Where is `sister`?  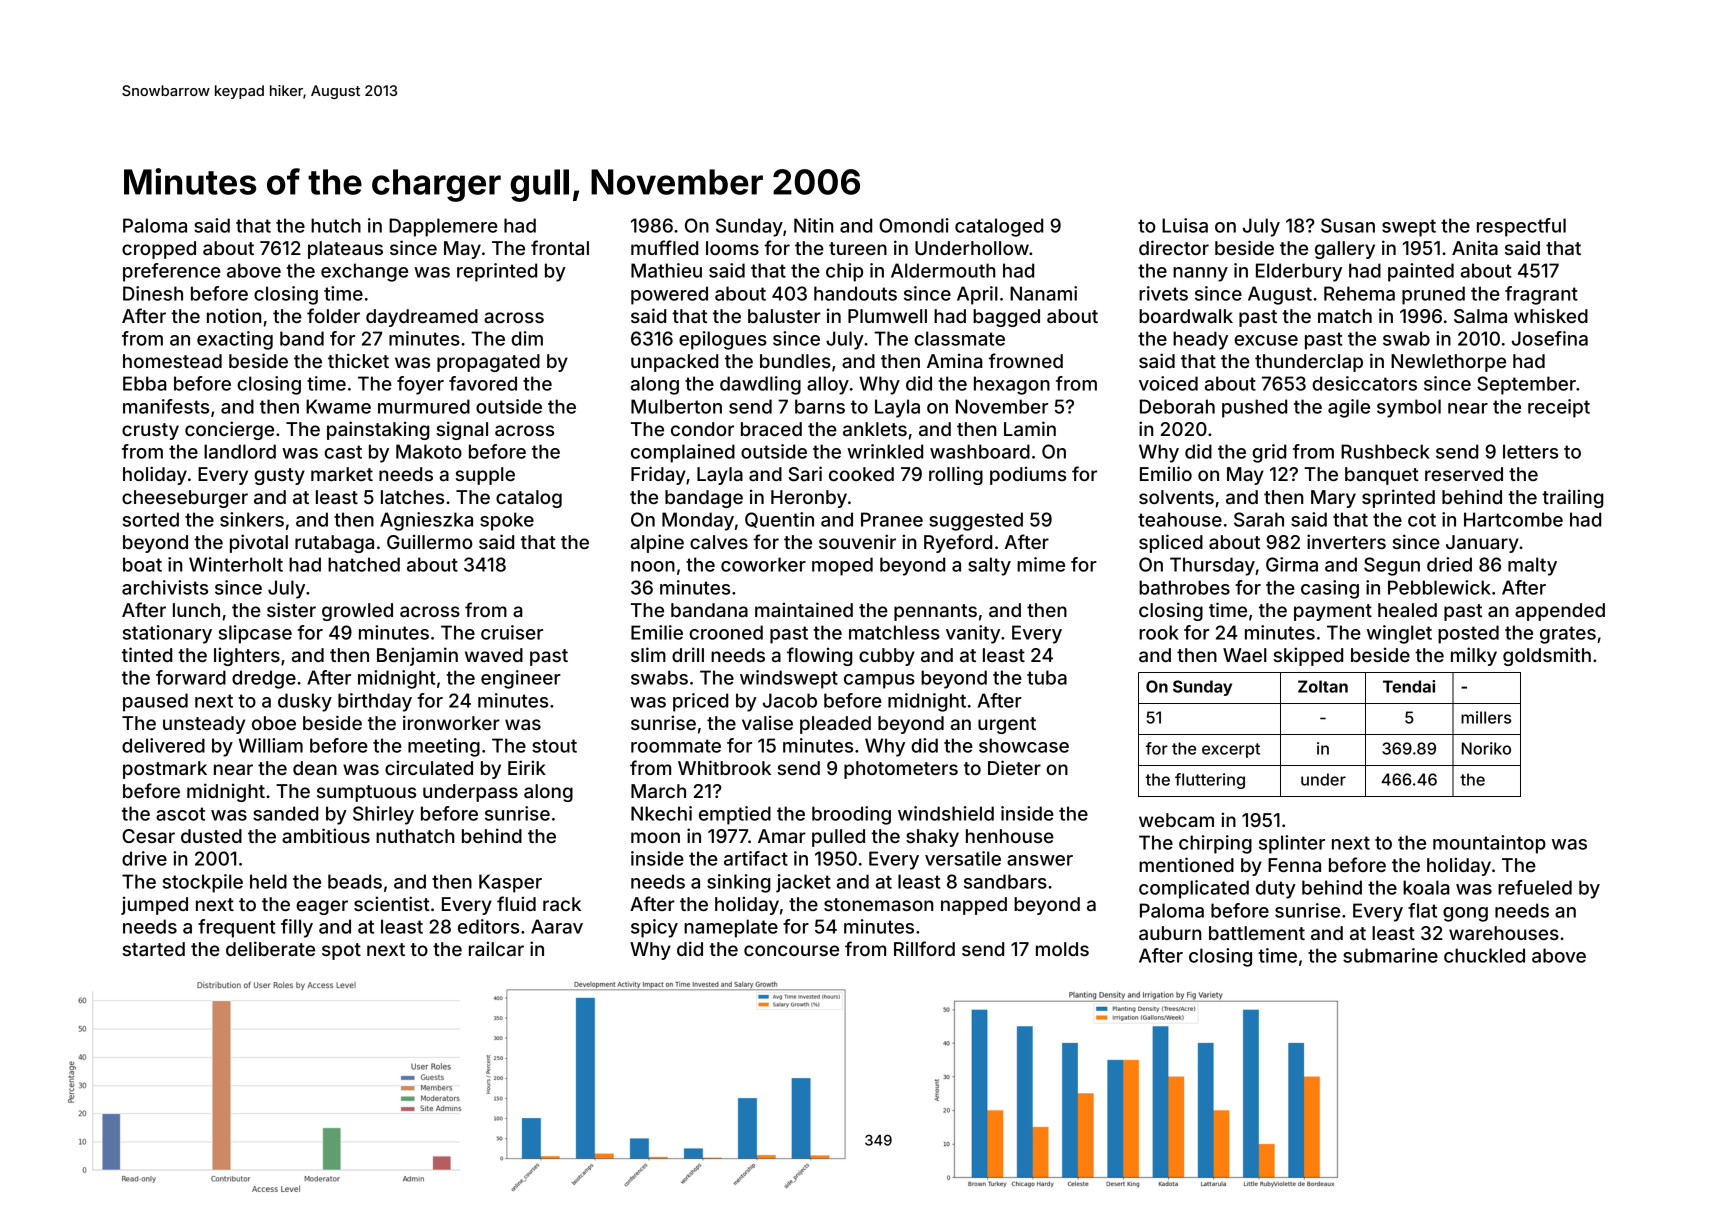 sister is located at coordinates (291, 609).
